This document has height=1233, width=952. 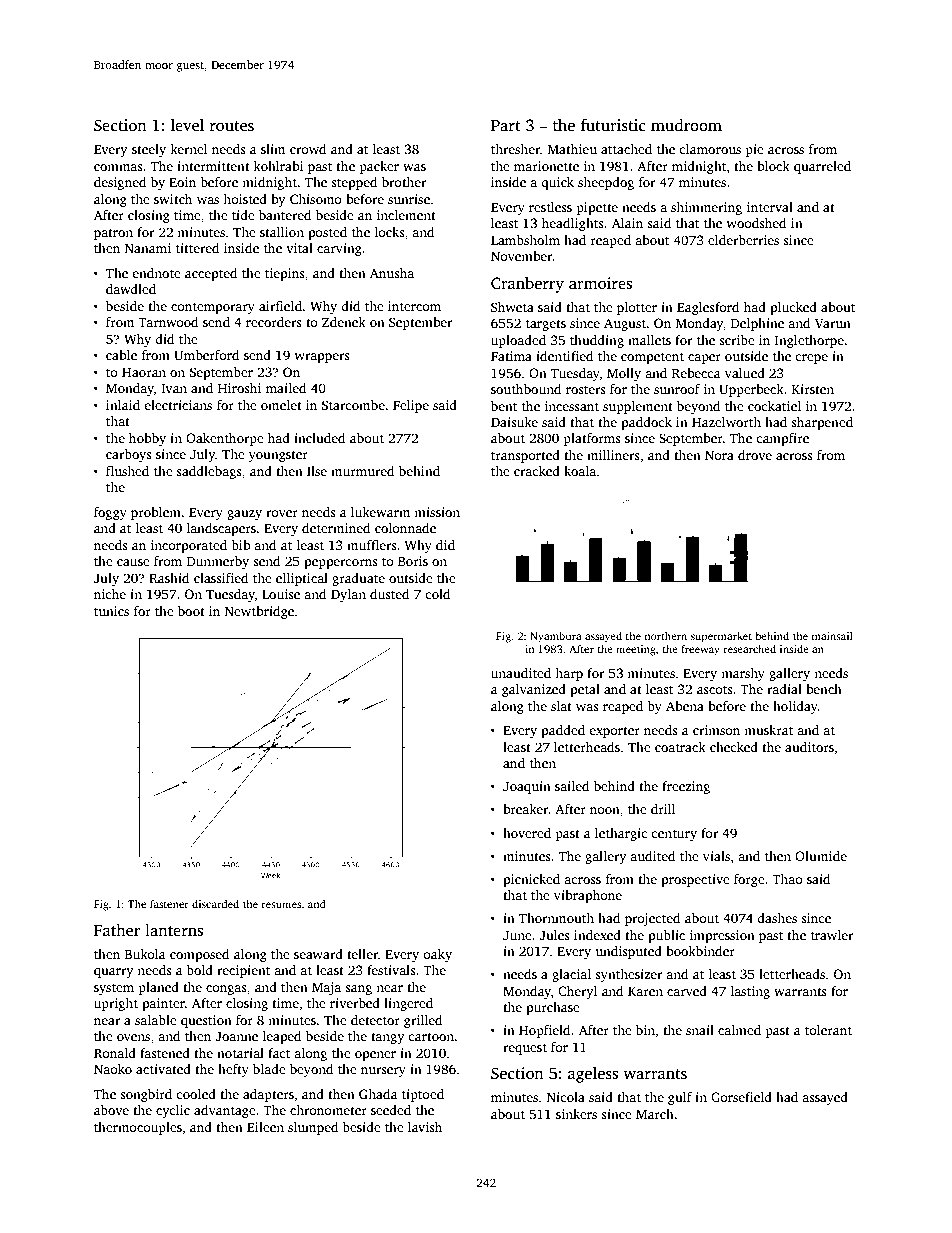 I want to click on southbound, so click(x=526, y=389).
